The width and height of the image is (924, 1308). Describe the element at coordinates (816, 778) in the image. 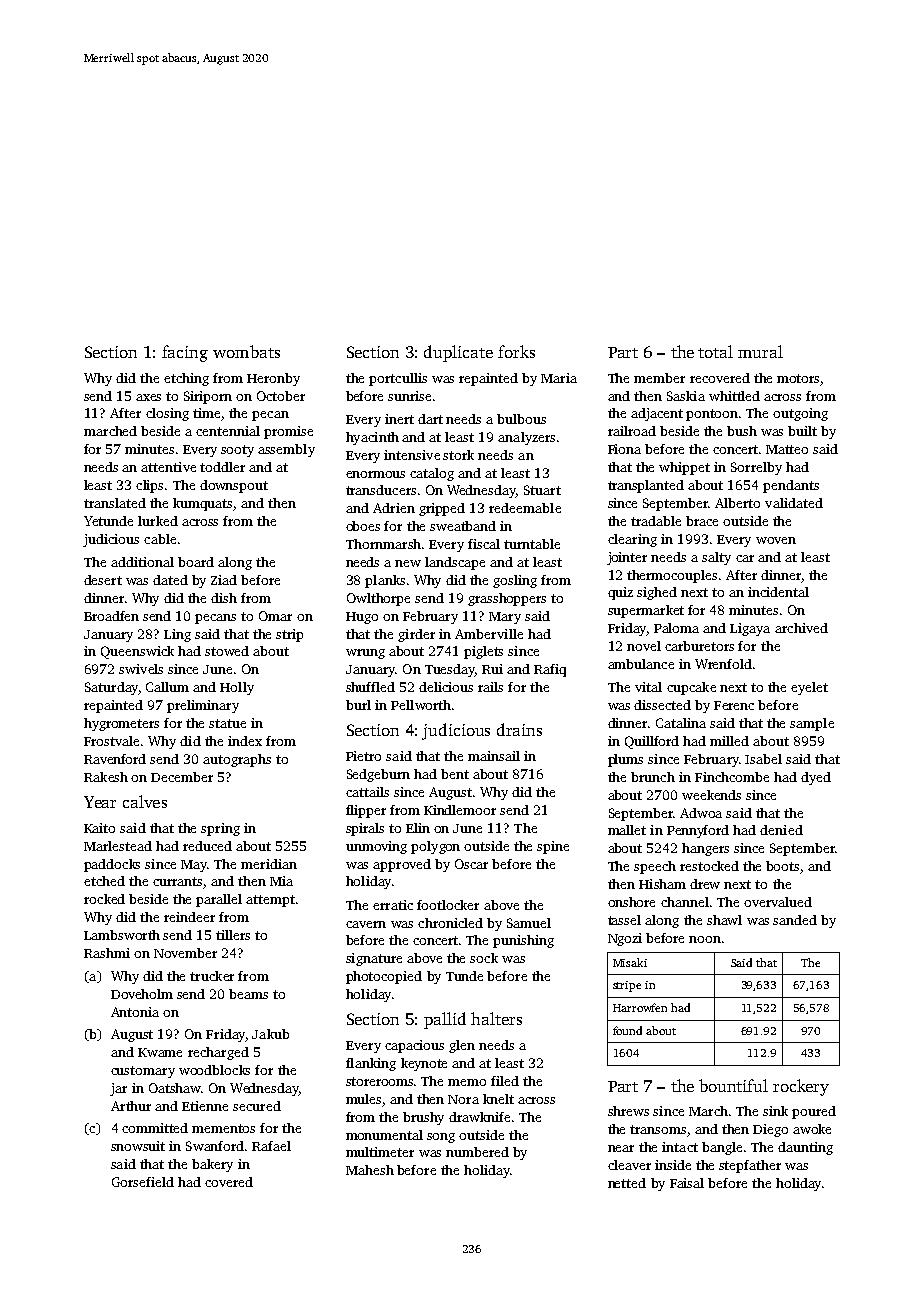

I see `dyed` at that location.
